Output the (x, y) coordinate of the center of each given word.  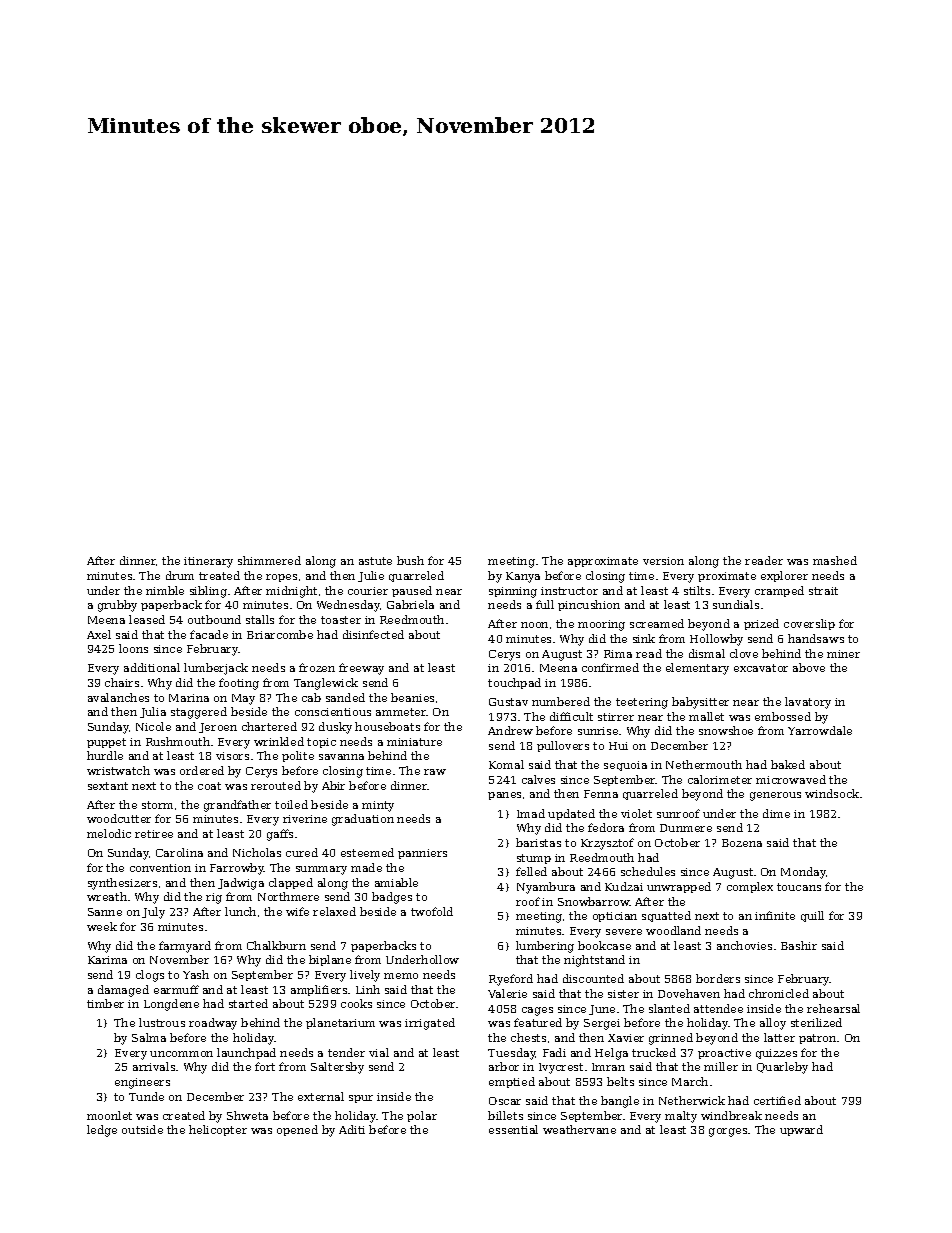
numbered (561, 701)
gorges (728, 1132)
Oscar (505, 1101)
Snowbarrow (594, 901)
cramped (779, 591)
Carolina (179, 852)
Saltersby (337, 1068)
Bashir (799, 945)
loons (133, 648)
